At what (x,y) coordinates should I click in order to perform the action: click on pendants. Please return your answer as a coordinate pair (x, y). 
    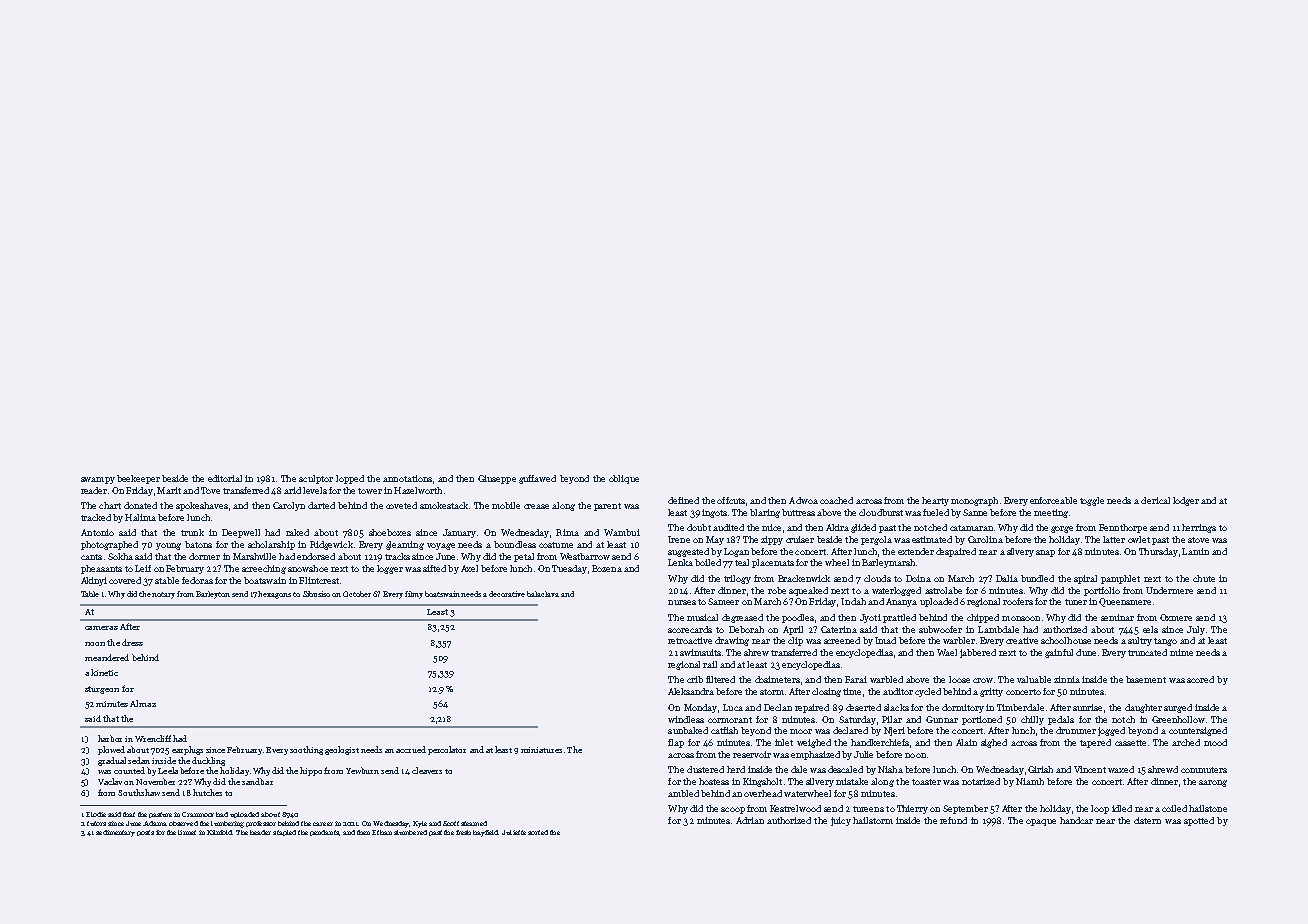
    Looking at the image, I should click on (324, 833).
